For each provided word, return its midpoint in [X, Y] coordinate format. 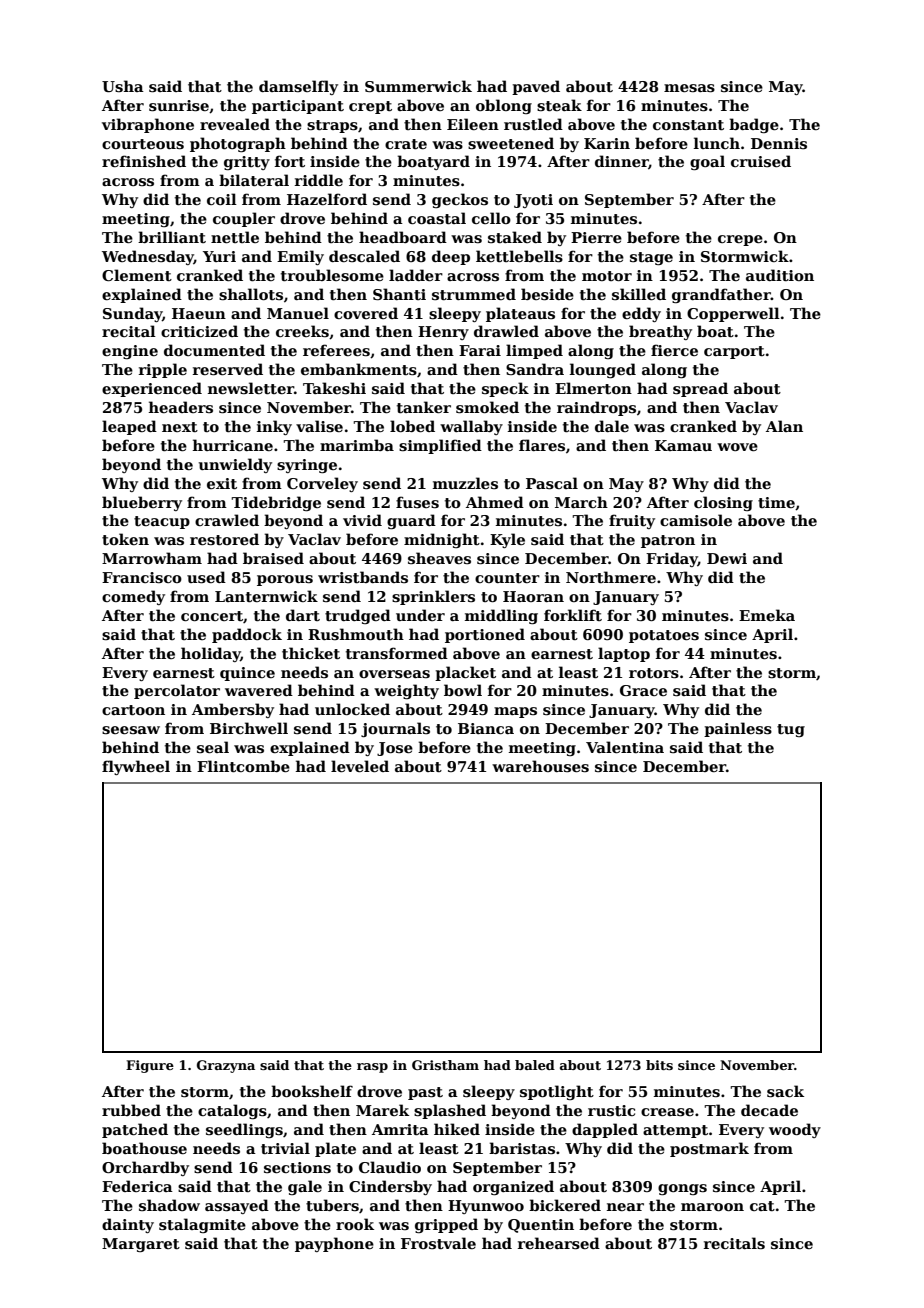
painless [738, 729]
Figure [150, 1066]
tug [791, 730]
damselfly [298, 87]
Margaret [141, 1245]
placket [465, 673]
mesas [689, 88]
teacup [162, 522]
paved [536, 87]
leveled [360, 766]
